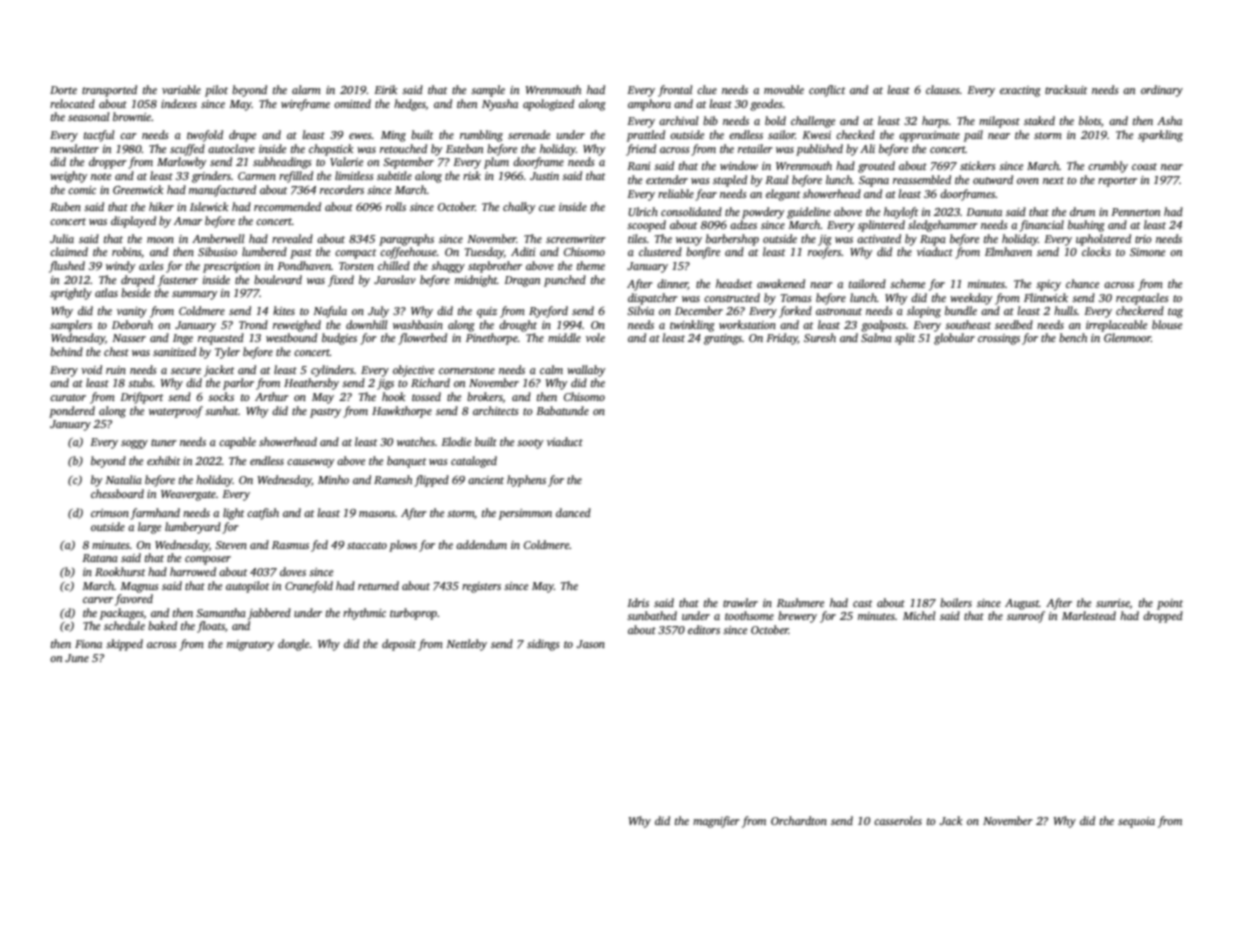 The width and height of the page is (1233, 952). What do you see at coordinates (1160, 136) in the page?
I see `sparkling` at bounding box center [1160, 136].
